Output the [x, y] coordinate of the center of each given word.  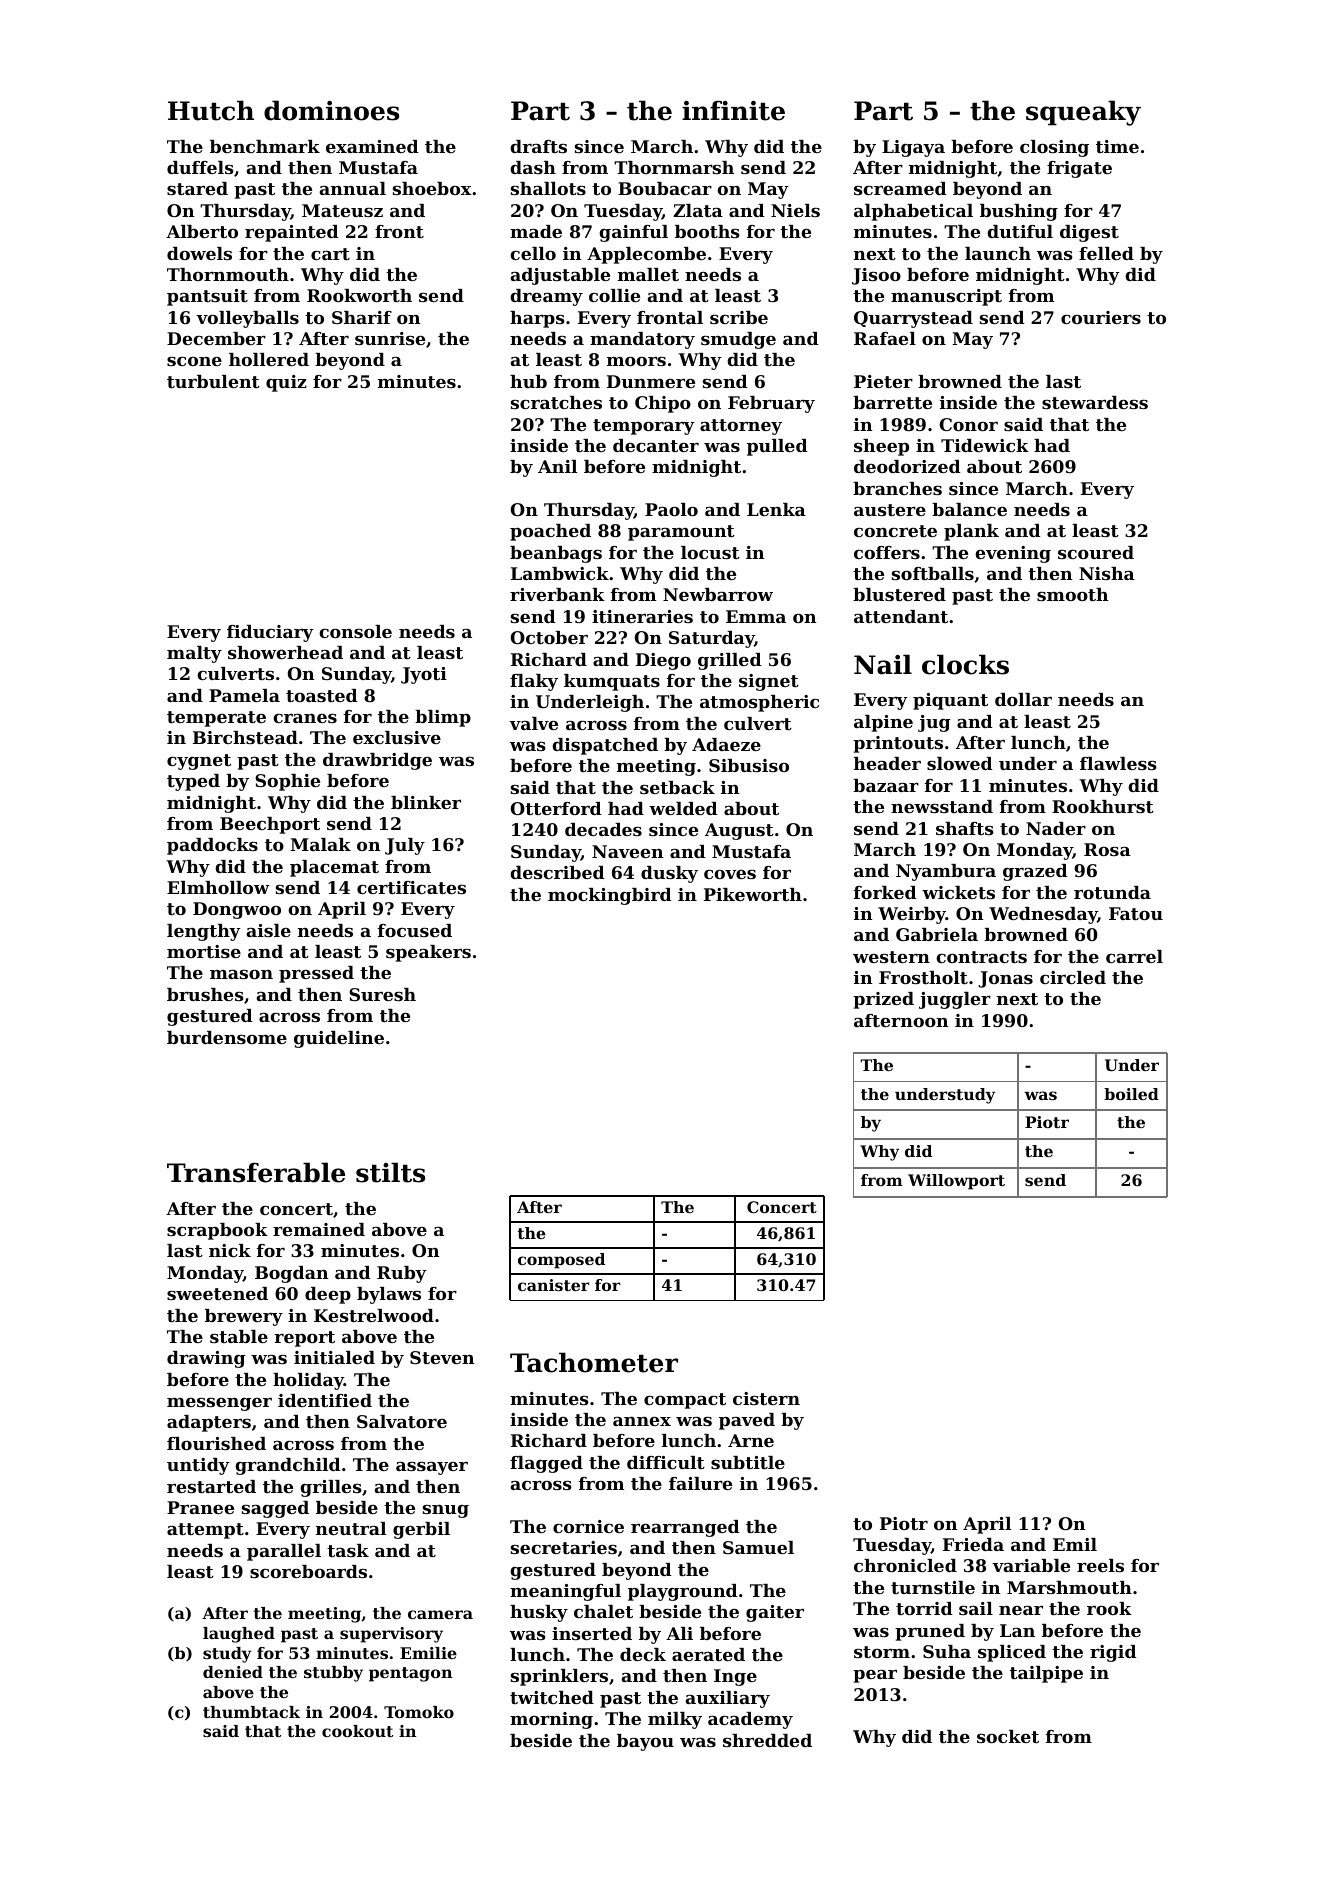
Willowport [956, 1182]
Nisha [1107, 573]
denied [233, 1672]
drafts [538, 146]
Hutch [211, 110]
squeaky [1083, 113]
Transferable [256, 1172]
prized [883, 1000]
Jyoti [424, 675]
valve [533, 723]
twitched [552, 1697]
